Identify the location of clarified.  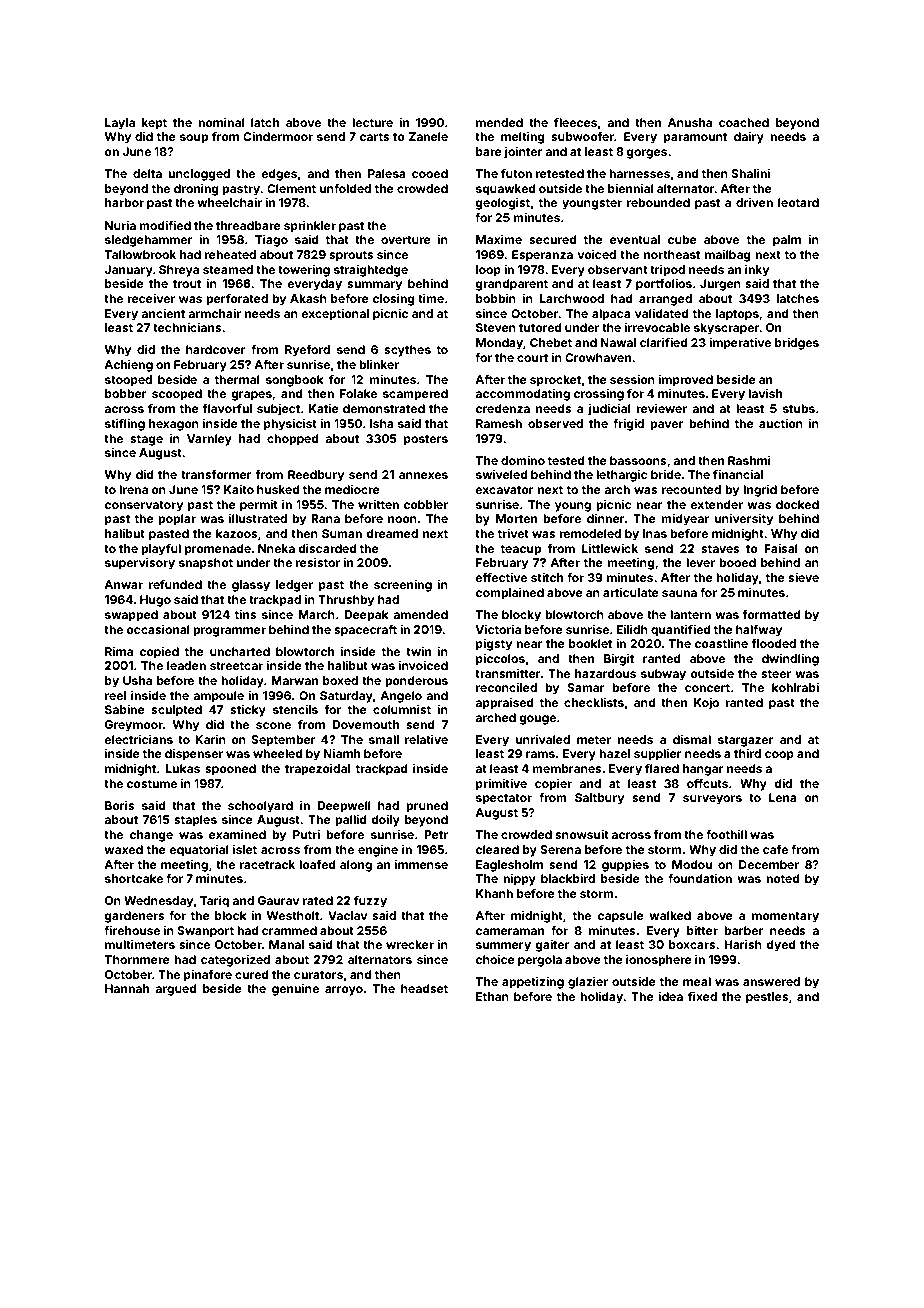
(664, 342).
